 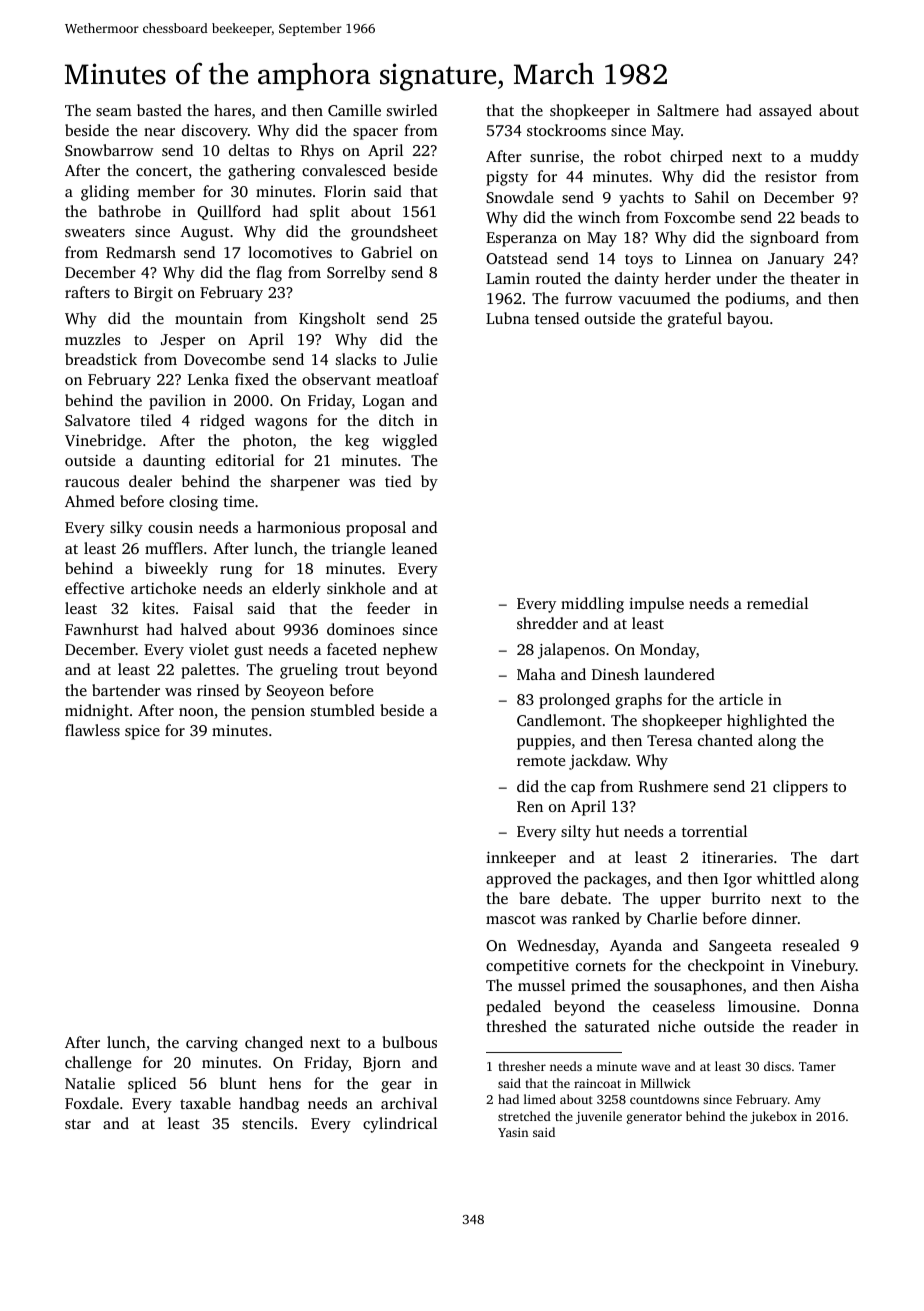 What do you see at coordinates (785, 112) in the screenshot?
I see `assayed` at bounding box center [785, 112].
